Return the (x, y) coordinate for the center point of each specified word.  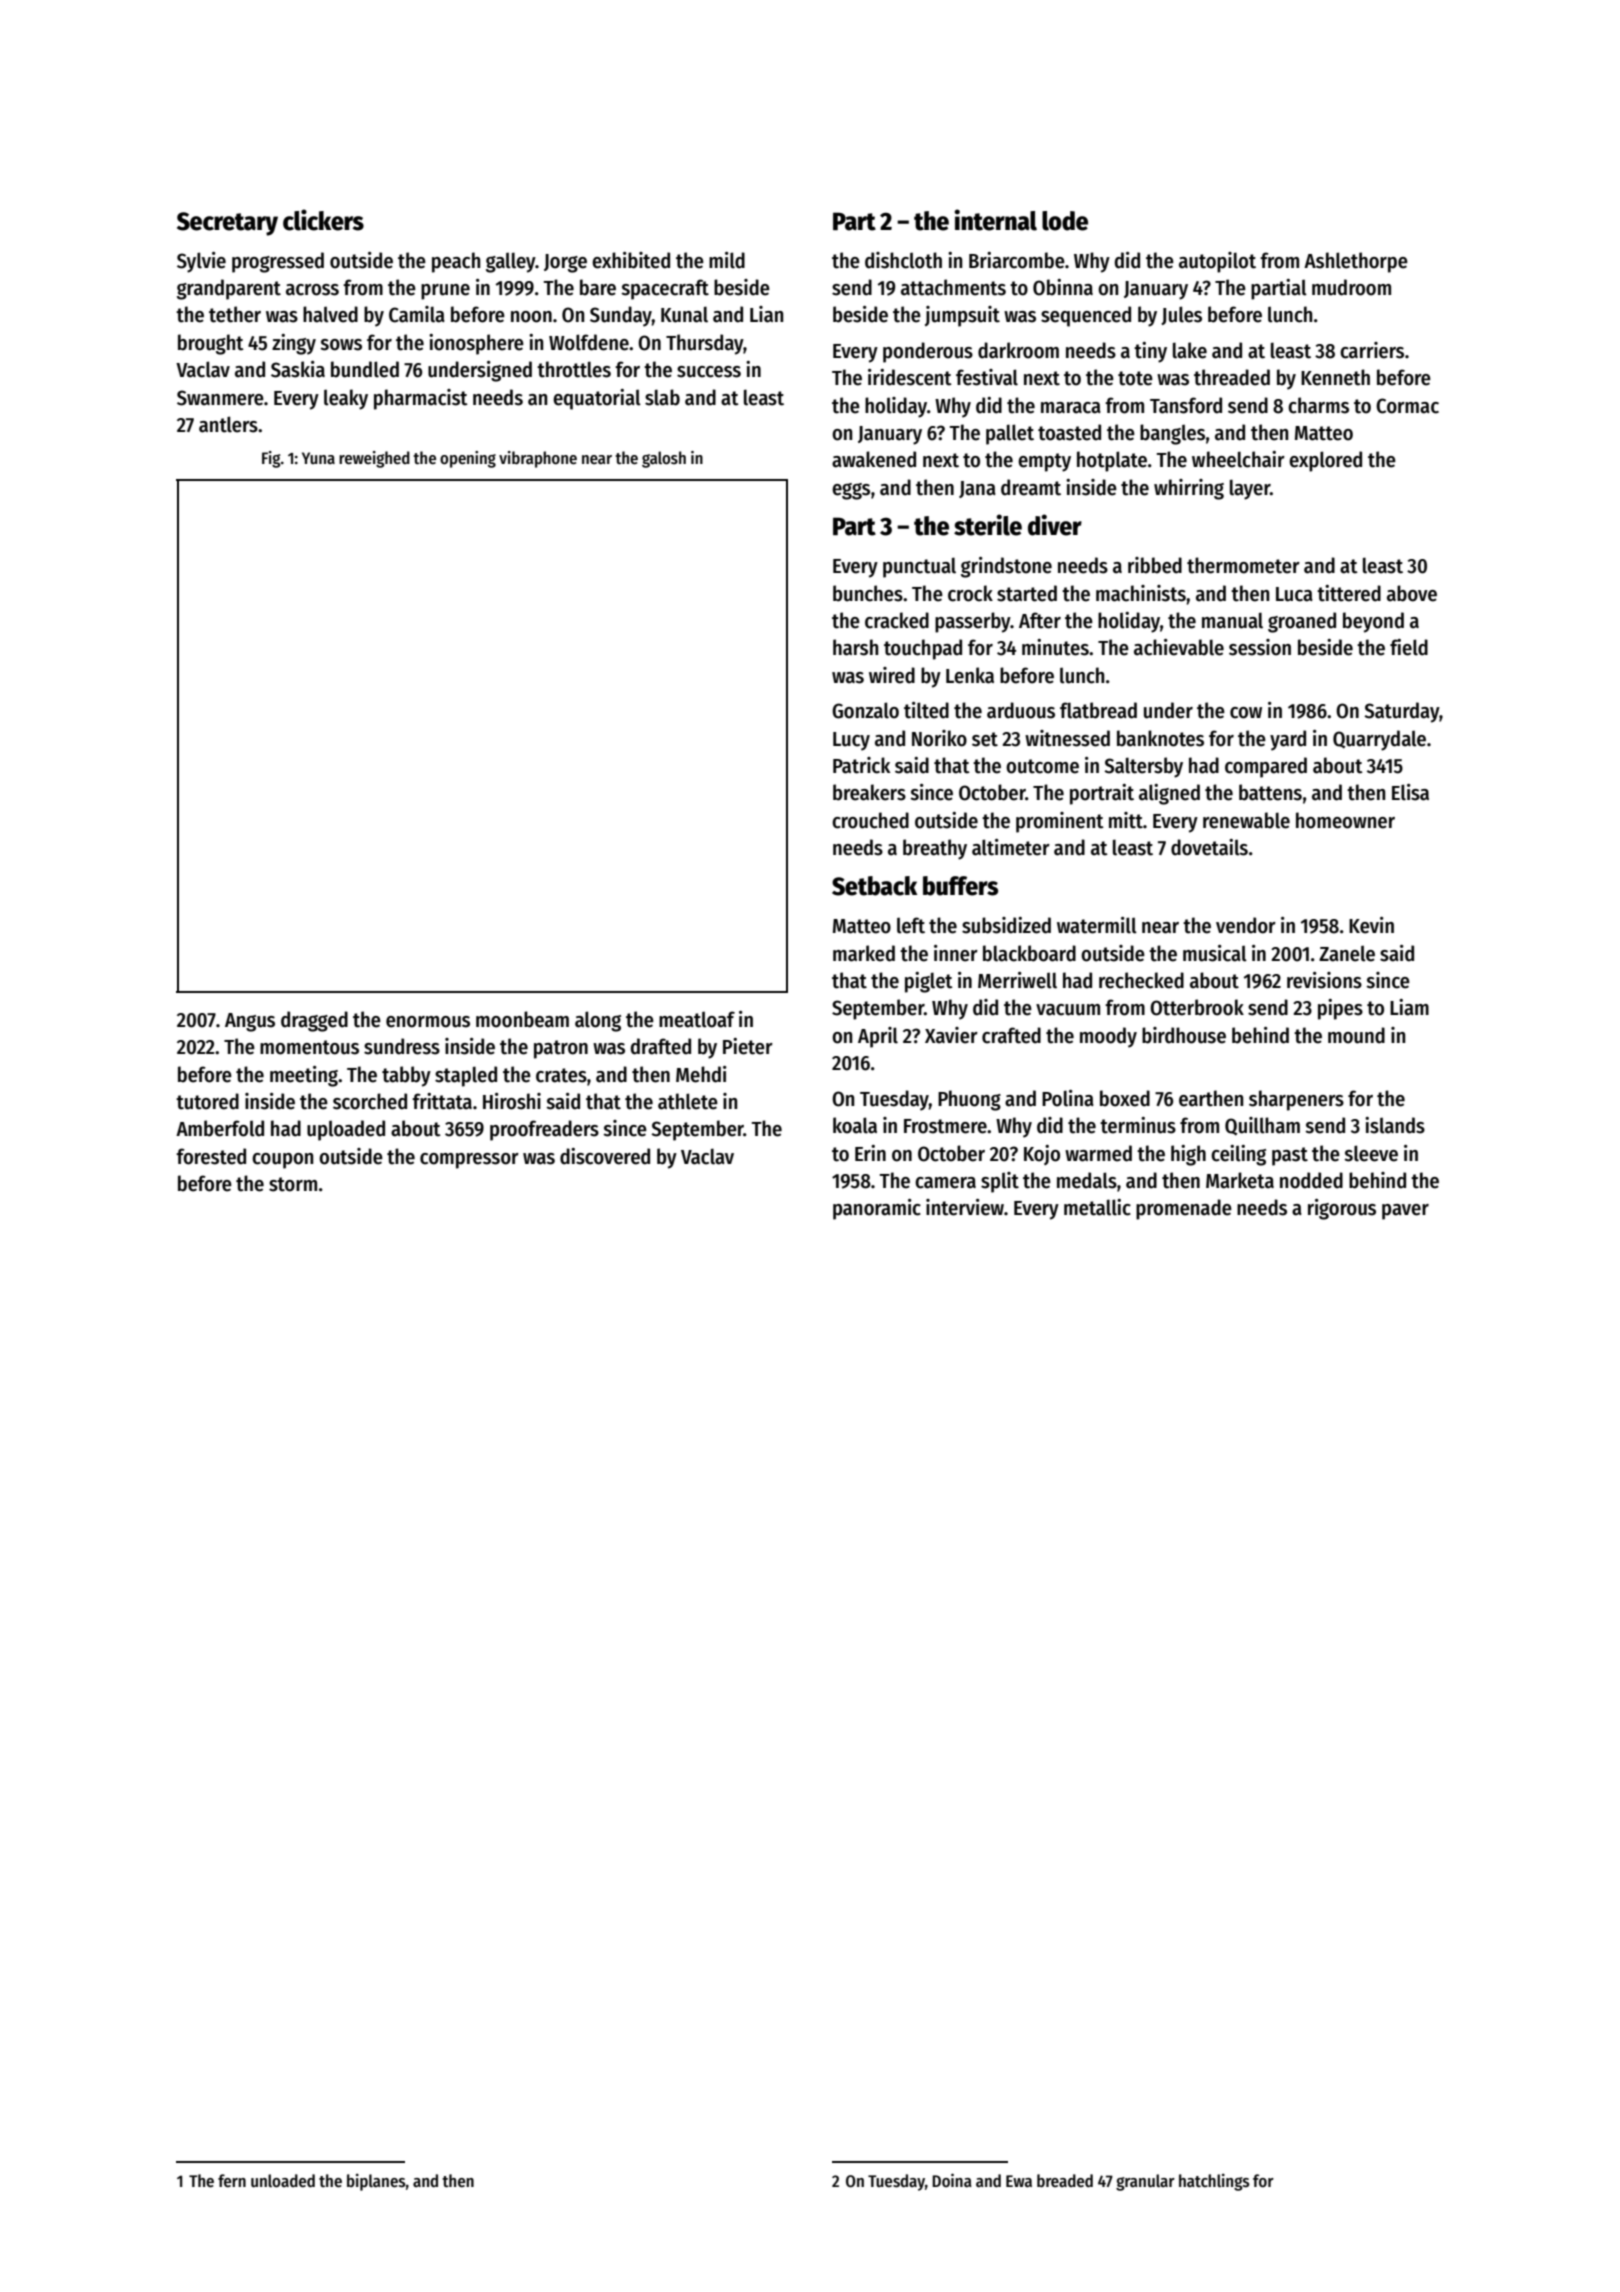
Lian (766, 314)
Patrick (861, 765)
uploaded (346, 1130)
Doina (952, 2180)
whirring (1189, 489)
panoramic (877, 1209)
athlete (688, 1101)
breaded (1065, 2181)
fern (232, 2181)
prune (445, 292)
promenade (1184, 1209)
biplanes (376, 2182)
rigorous (1342, 1209)
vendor (1246, 925)
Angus (250, 1022)
